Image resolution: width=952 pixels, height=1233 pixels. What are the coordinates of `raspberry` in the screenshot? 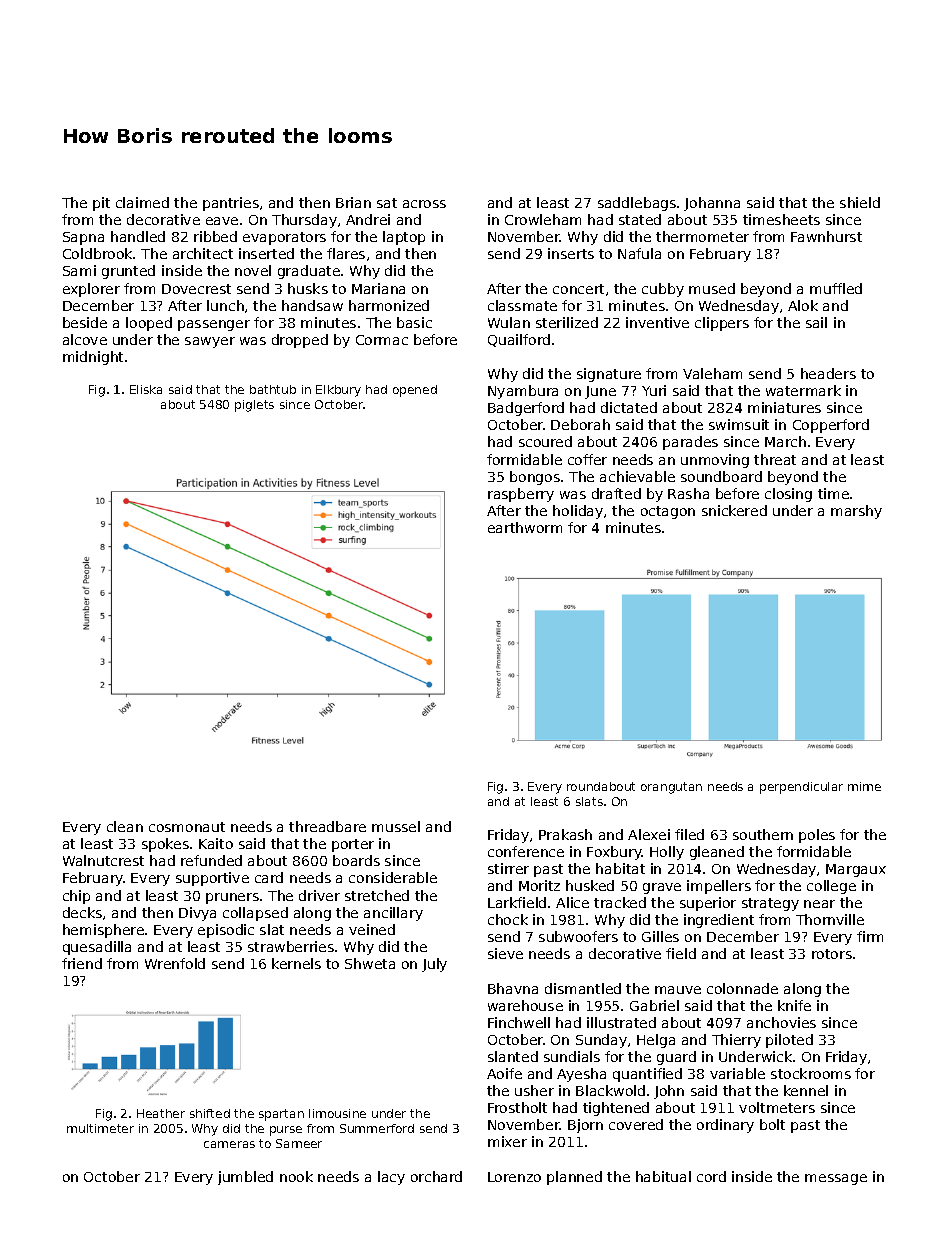 It's located at (521, 495).
